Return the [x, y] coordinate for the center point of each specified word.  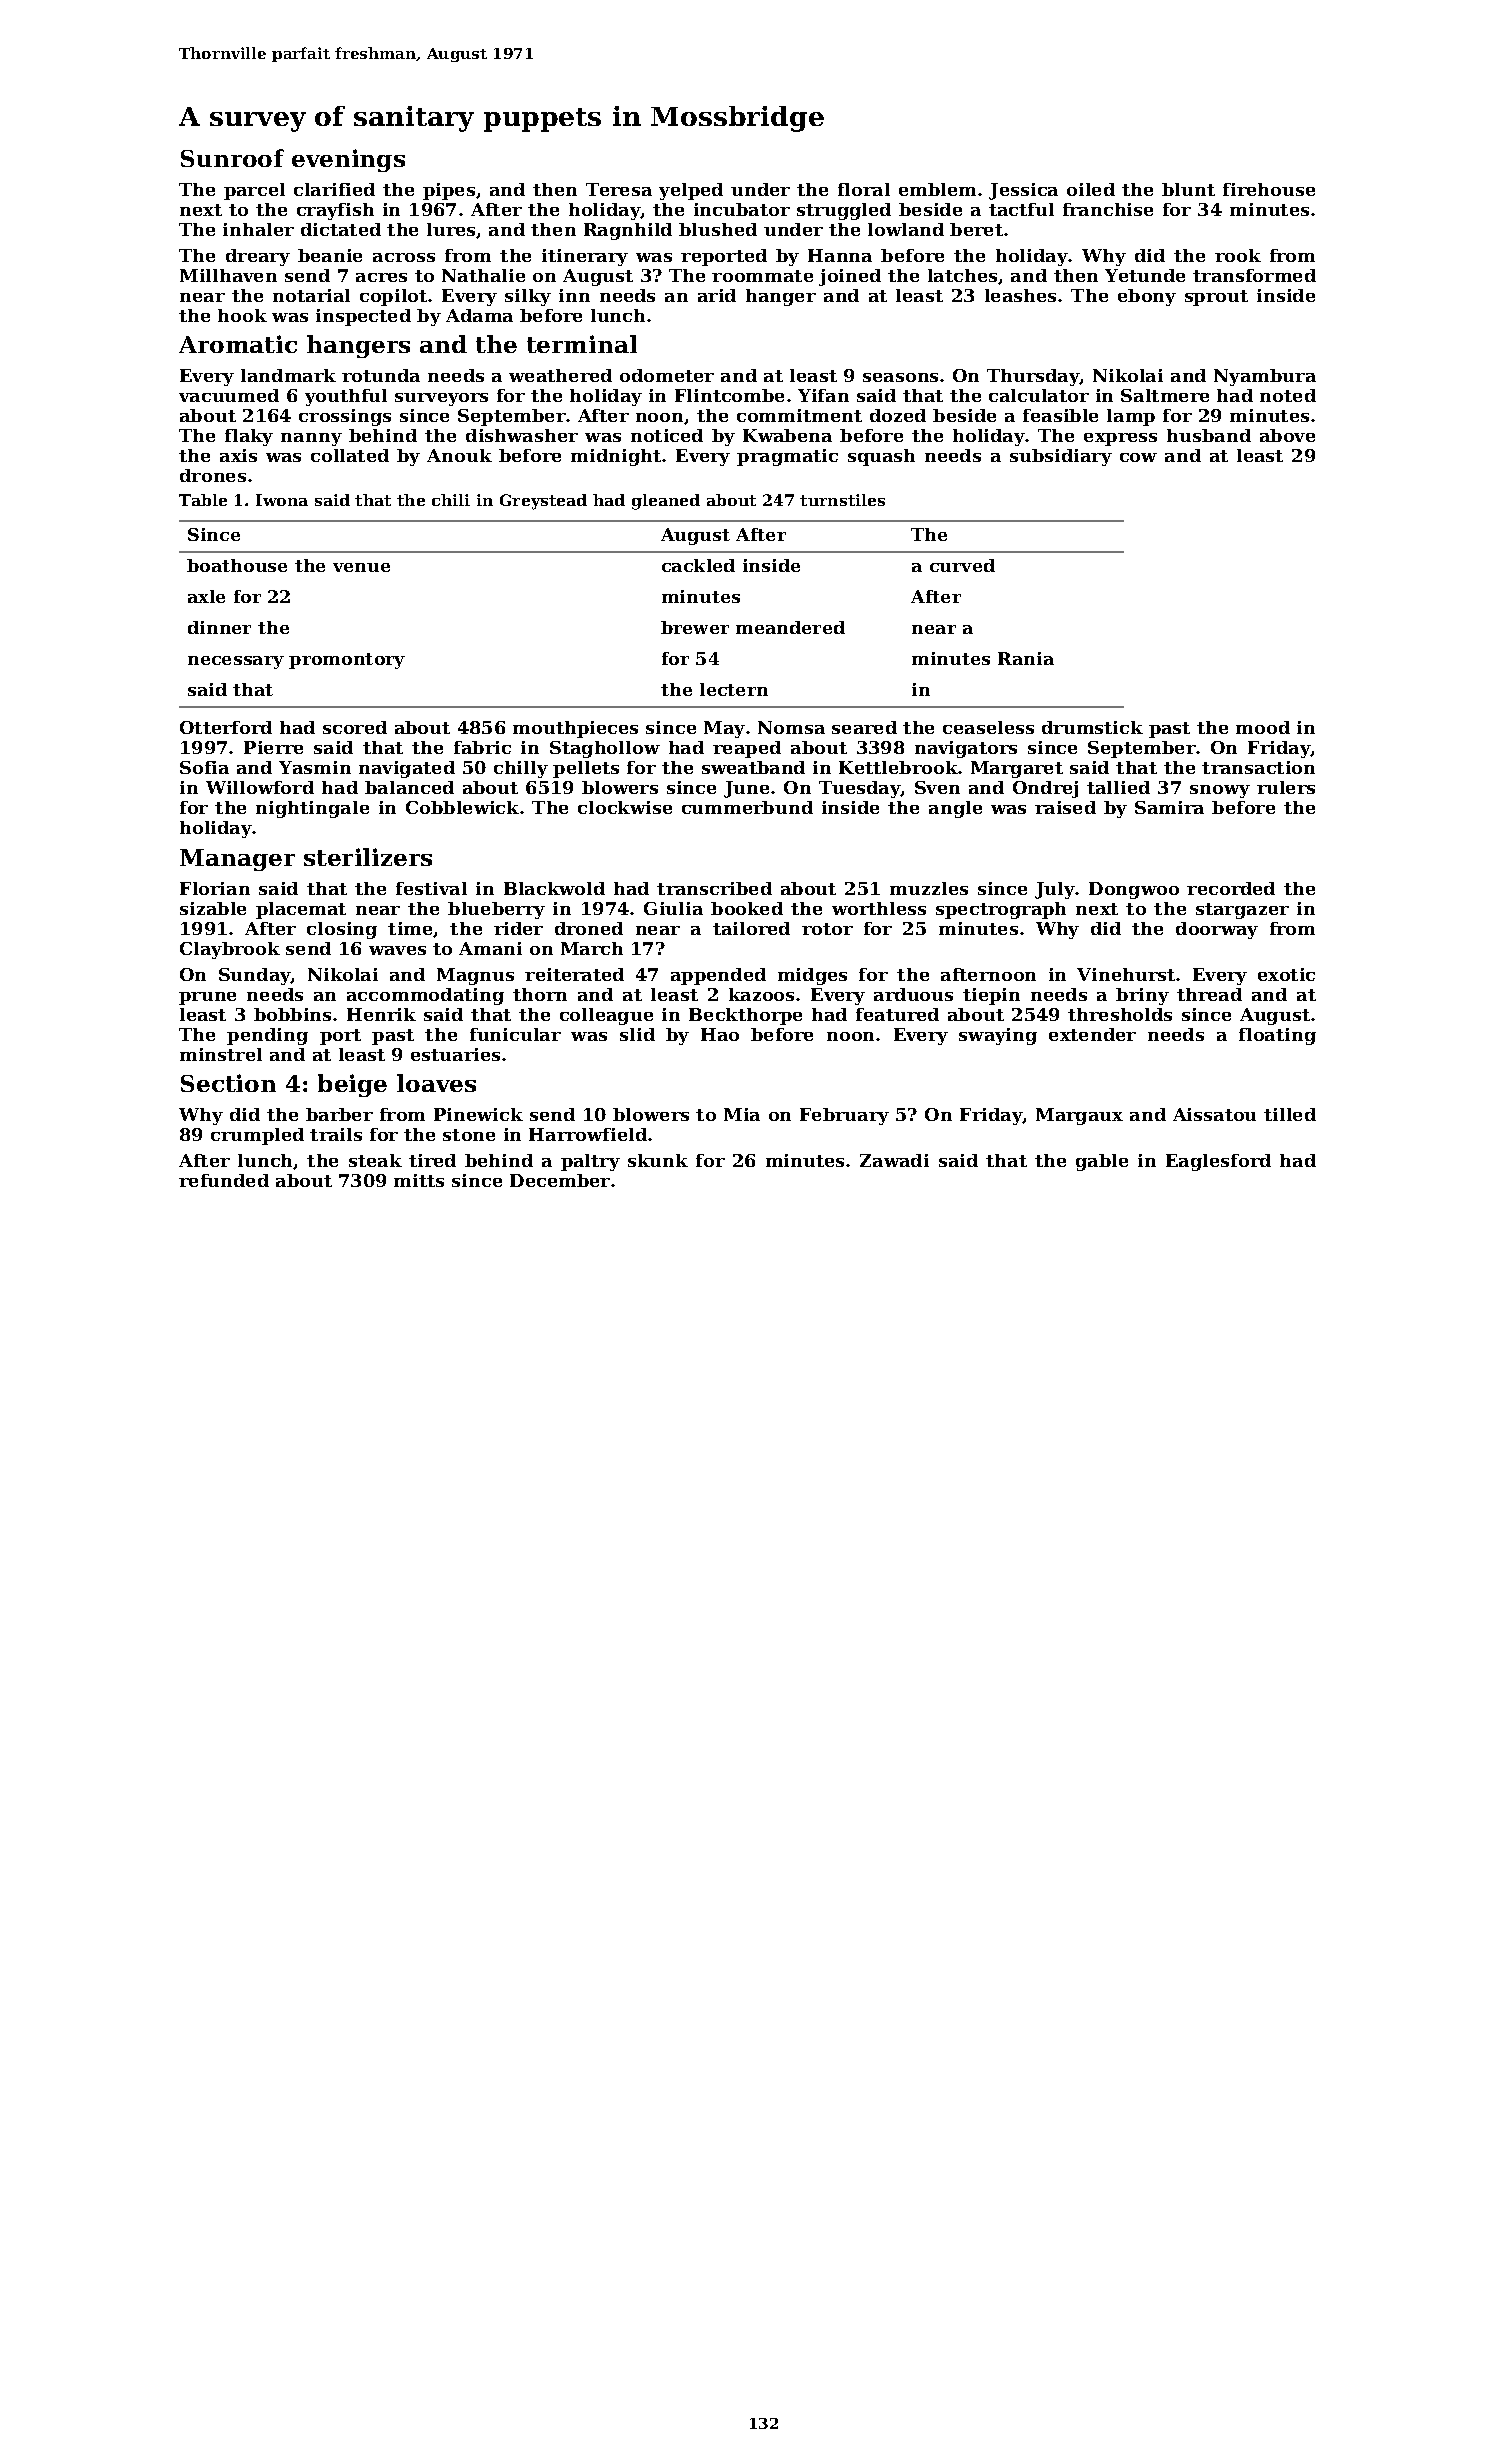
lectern [734, 689]
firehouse [1269, 189]
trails [336, 1134]
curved [962, 565]
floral [864, 189]
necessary [236, 662]
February [844, 1116]
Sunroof [232, 158]
